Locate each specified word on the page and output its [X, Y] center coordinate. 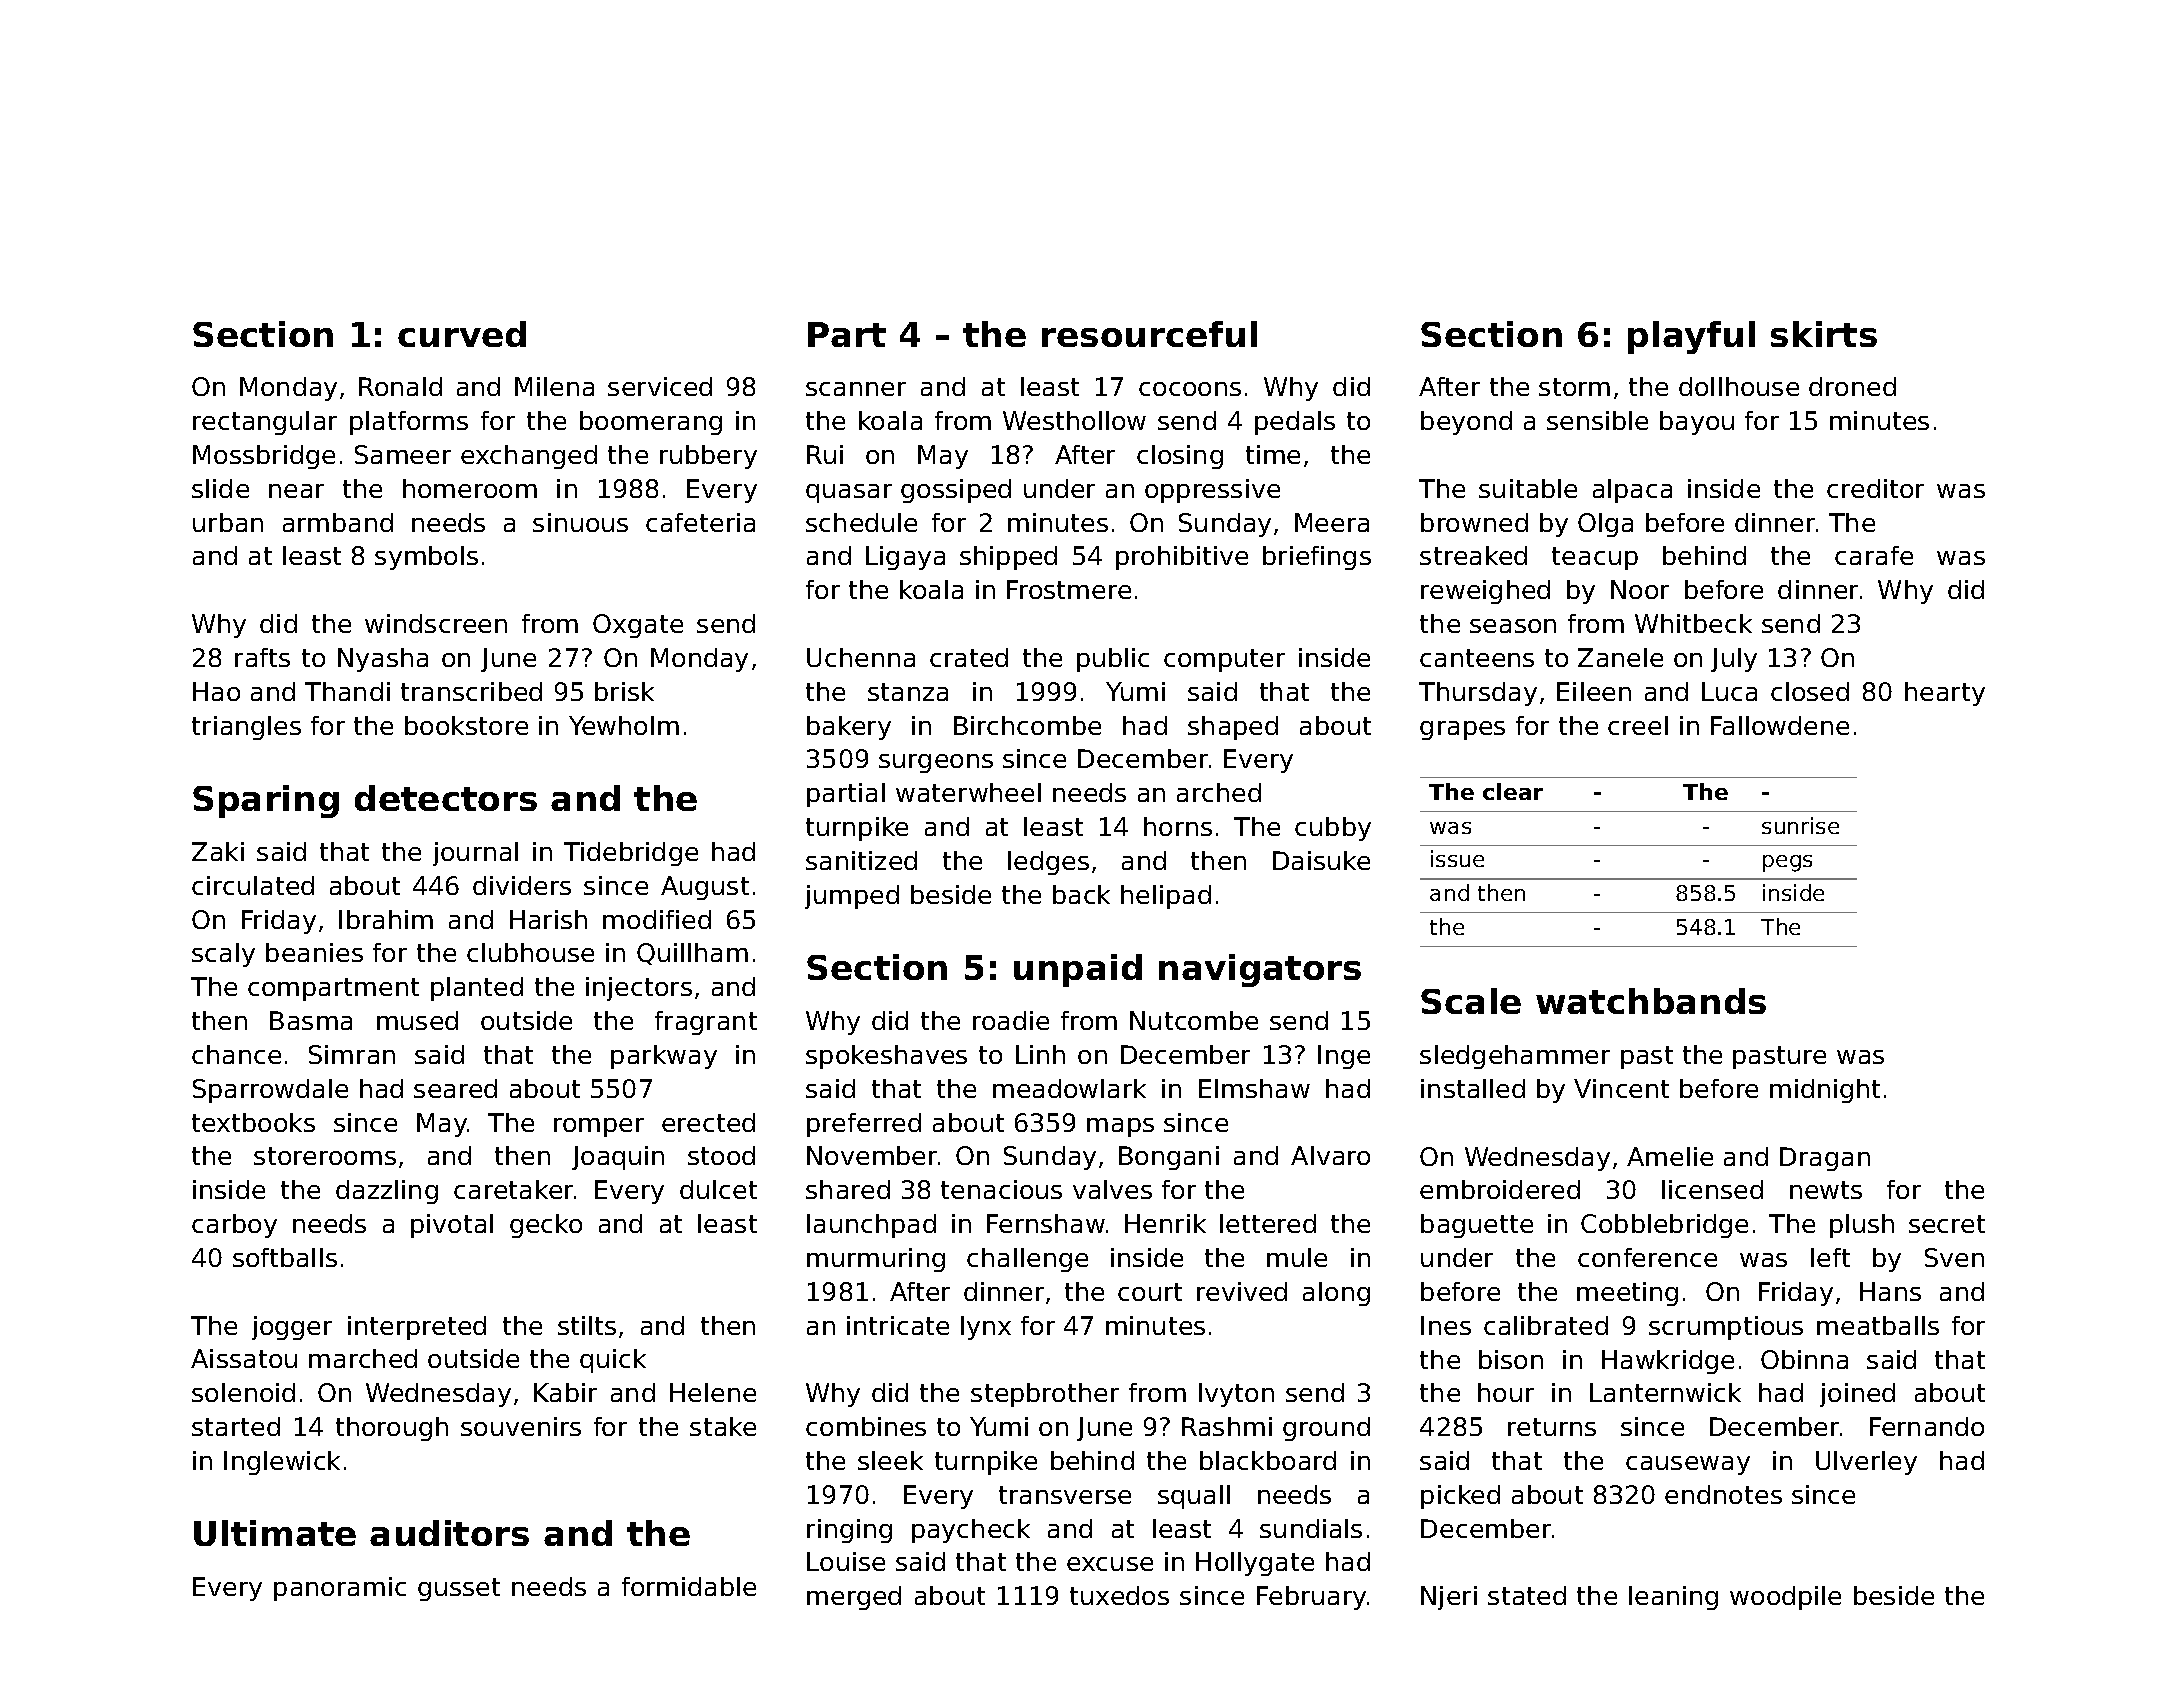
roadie [1011, 1020]
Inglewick [282, 1463]
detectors [446, 798]
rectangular [265, 423]
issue [1457, 858]
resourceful [1149, 334]
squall [1194, 1497]
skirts [1824, 334]
